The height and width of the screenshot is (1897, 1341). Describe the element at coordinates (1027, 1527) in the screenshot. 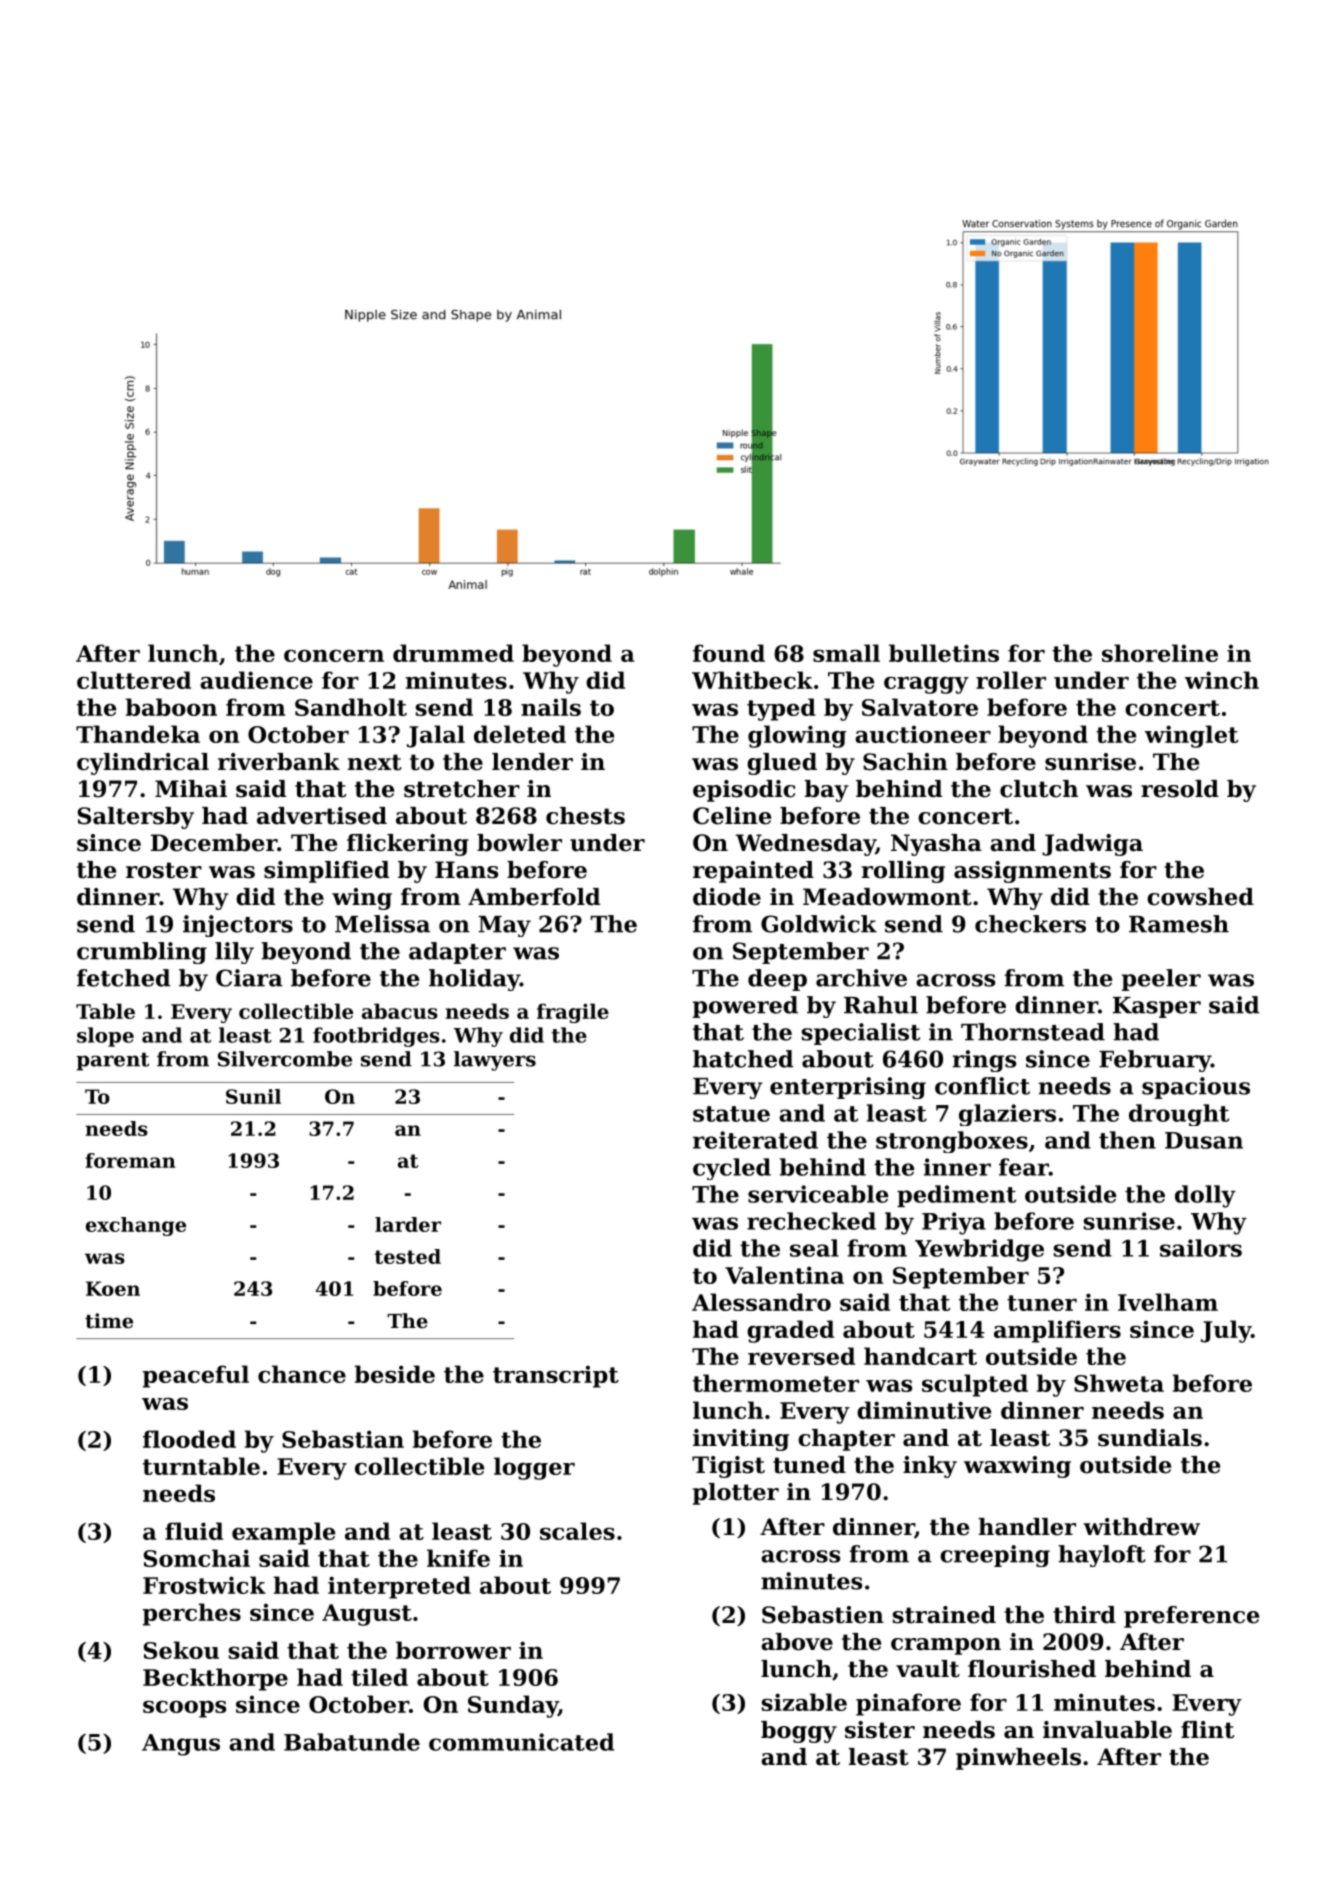

I see `handler` at that location.
